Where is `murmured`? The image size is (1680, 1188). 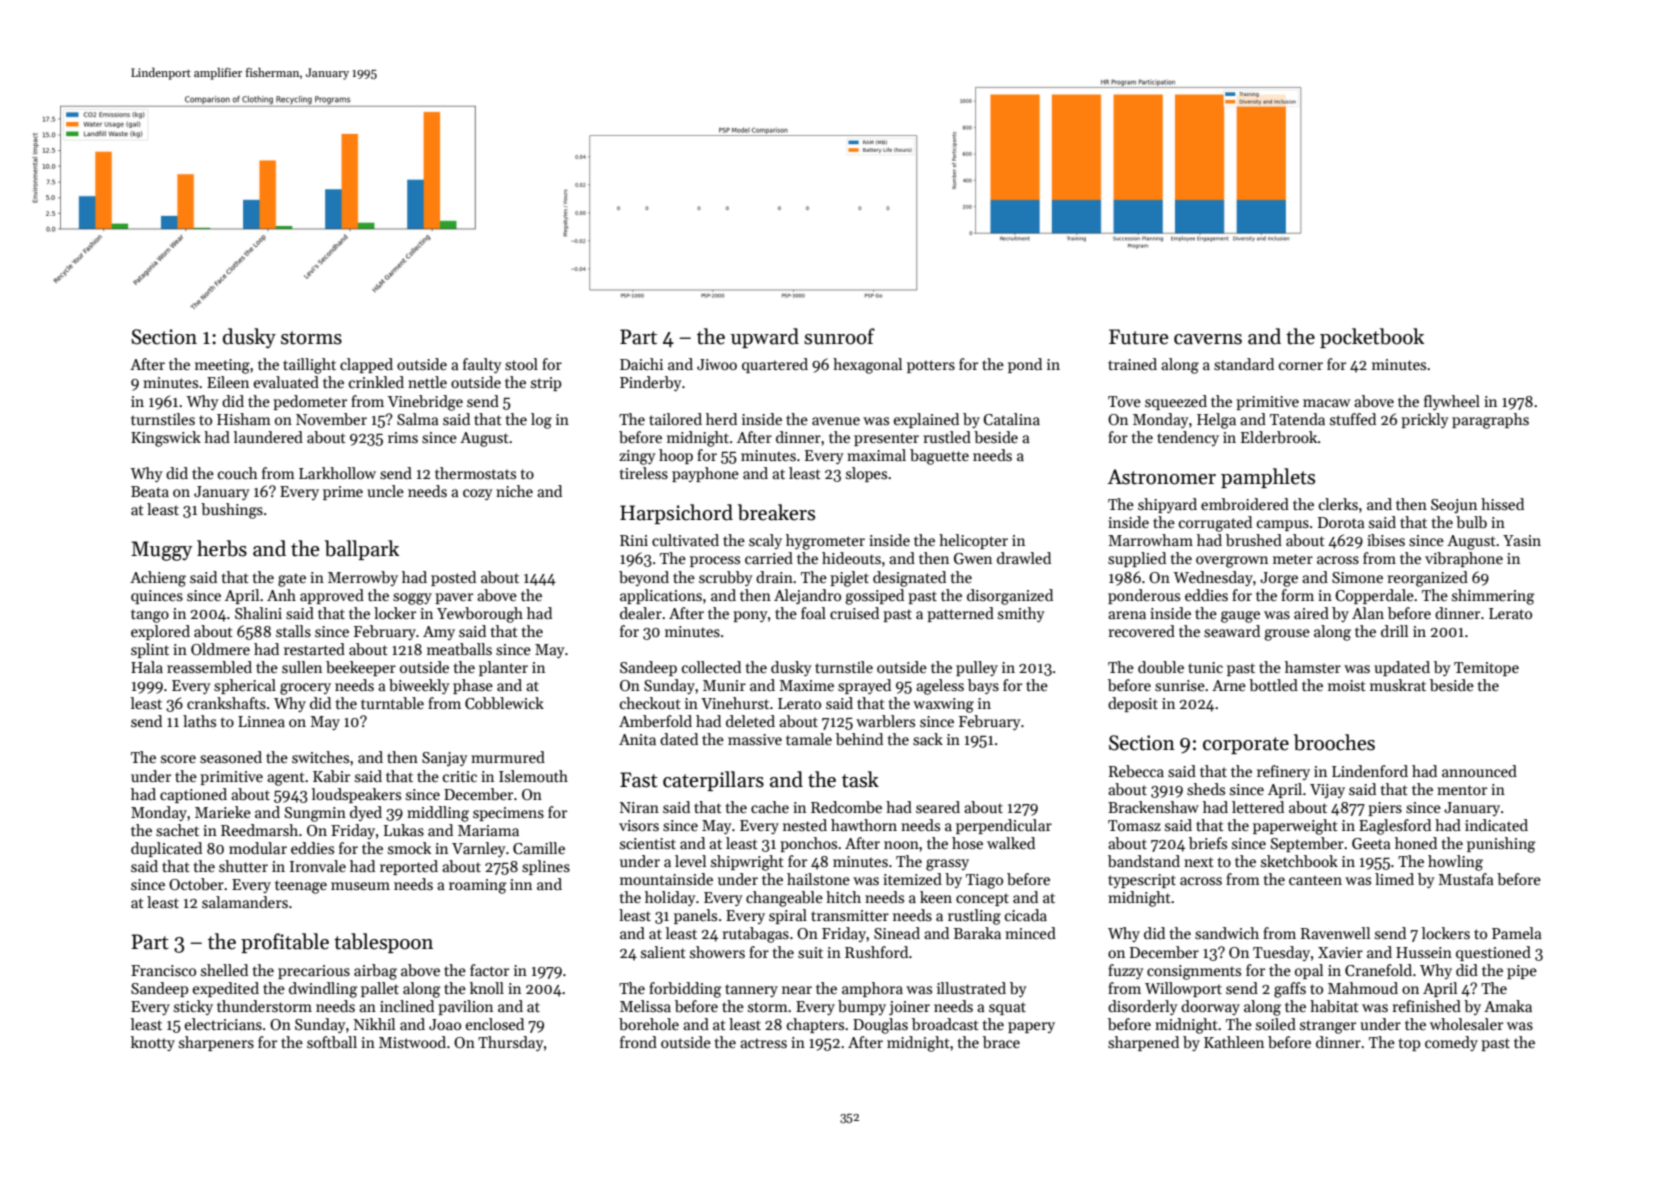 murmured is located at coordinates (508, 757).
